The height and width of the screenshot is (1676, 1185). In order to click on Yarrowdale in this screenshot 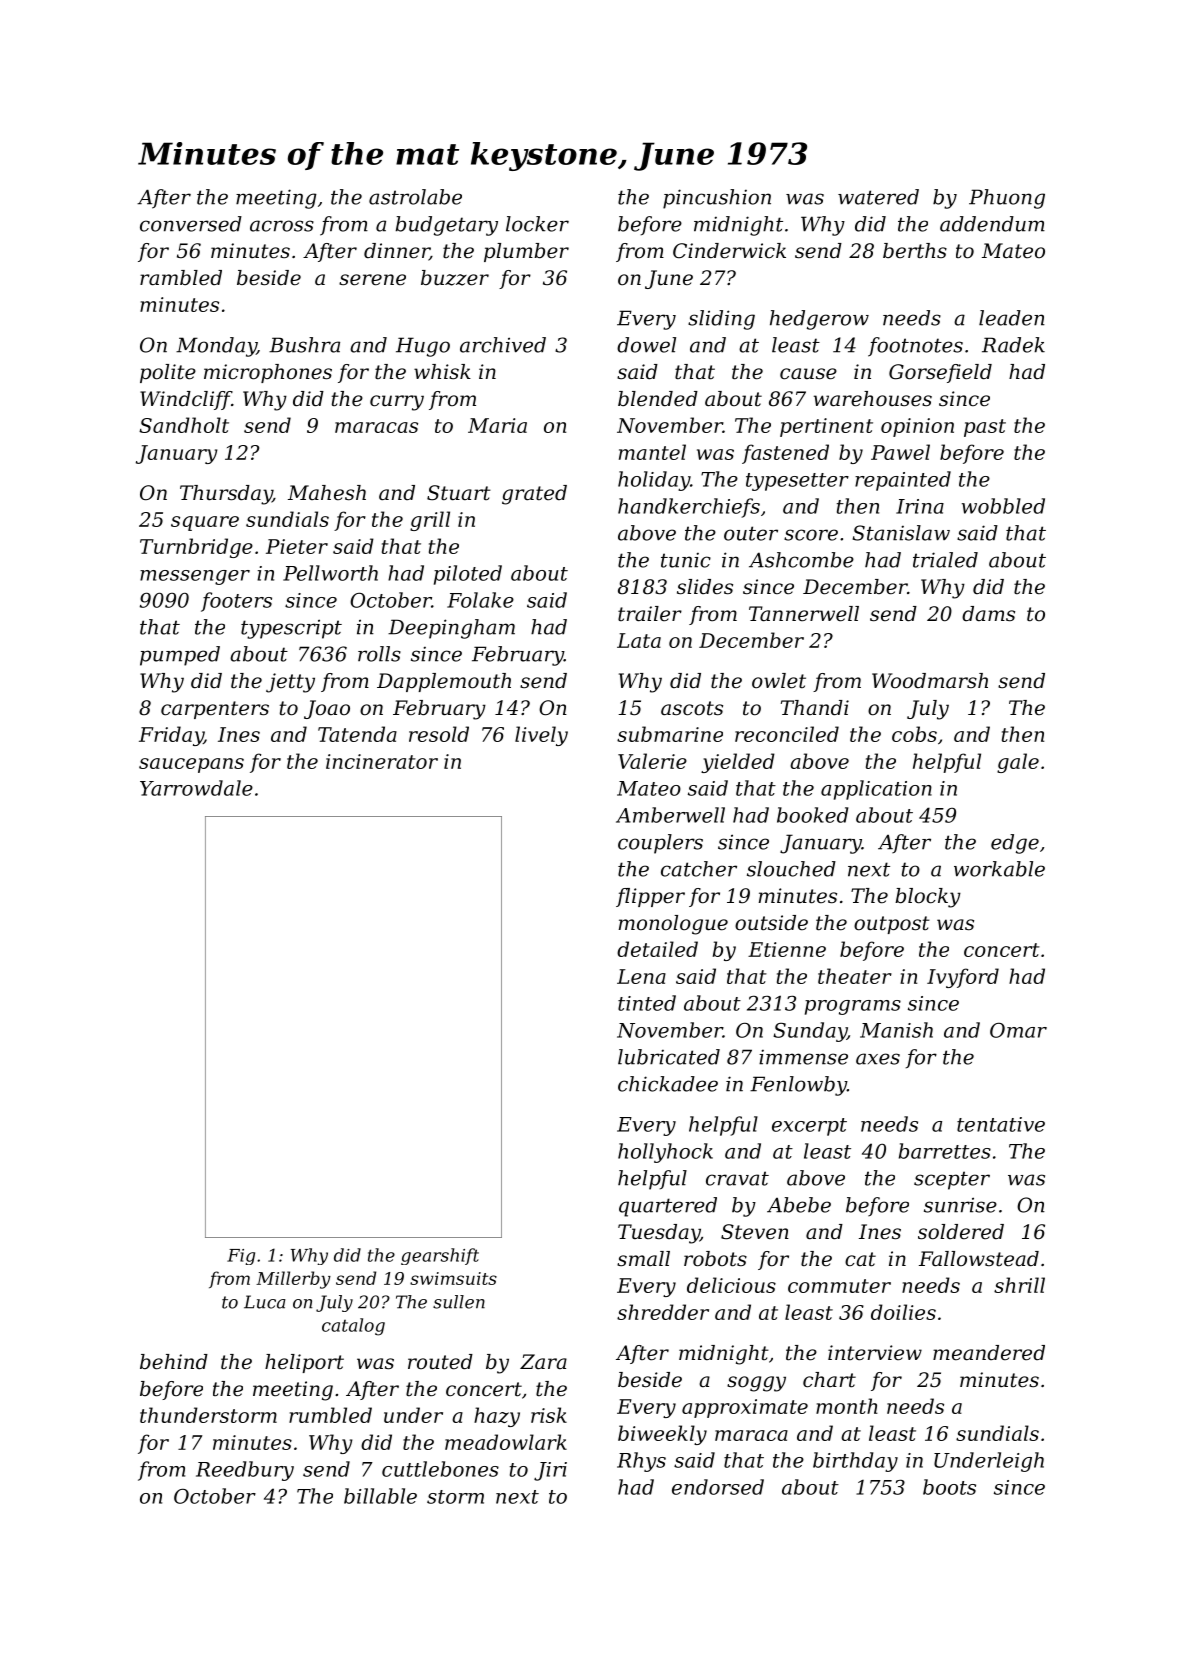, I will do `click(196, 788)`.
